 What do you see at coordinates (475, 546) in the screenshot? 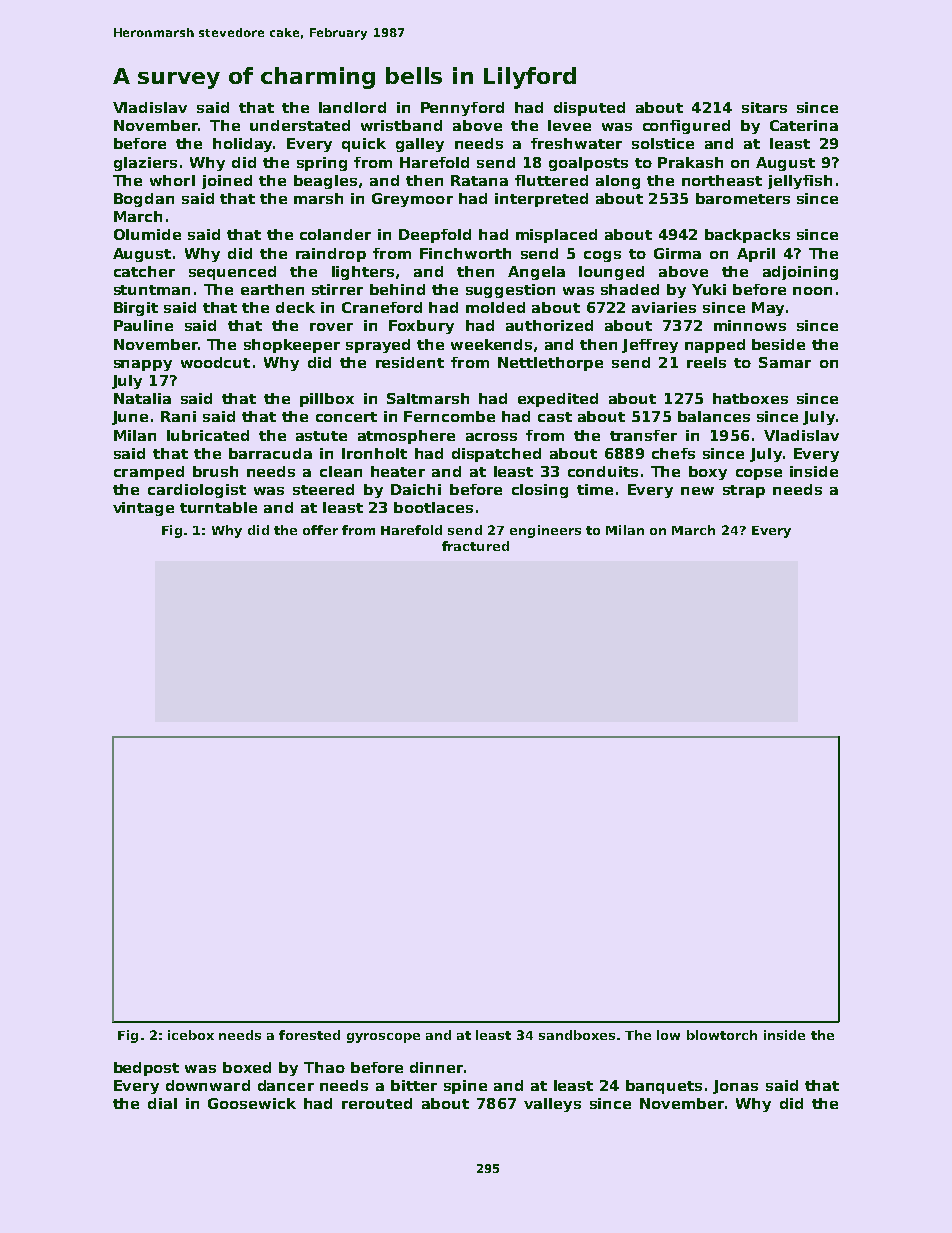
I see `fractured` at bounding box center [475, 546].
